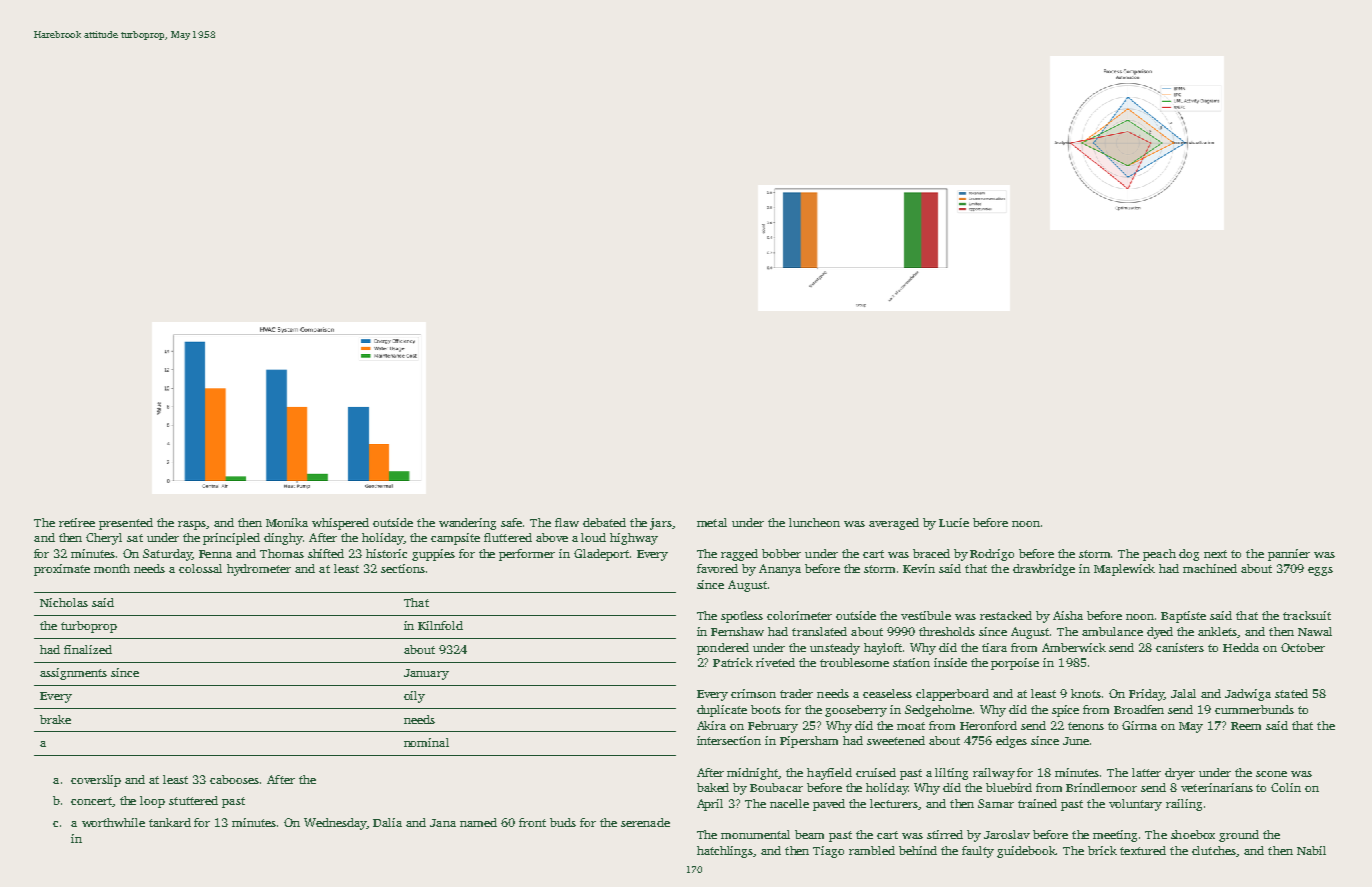 The image size is (1372, 887). I want to click on canisters, so click(1180, 647).
